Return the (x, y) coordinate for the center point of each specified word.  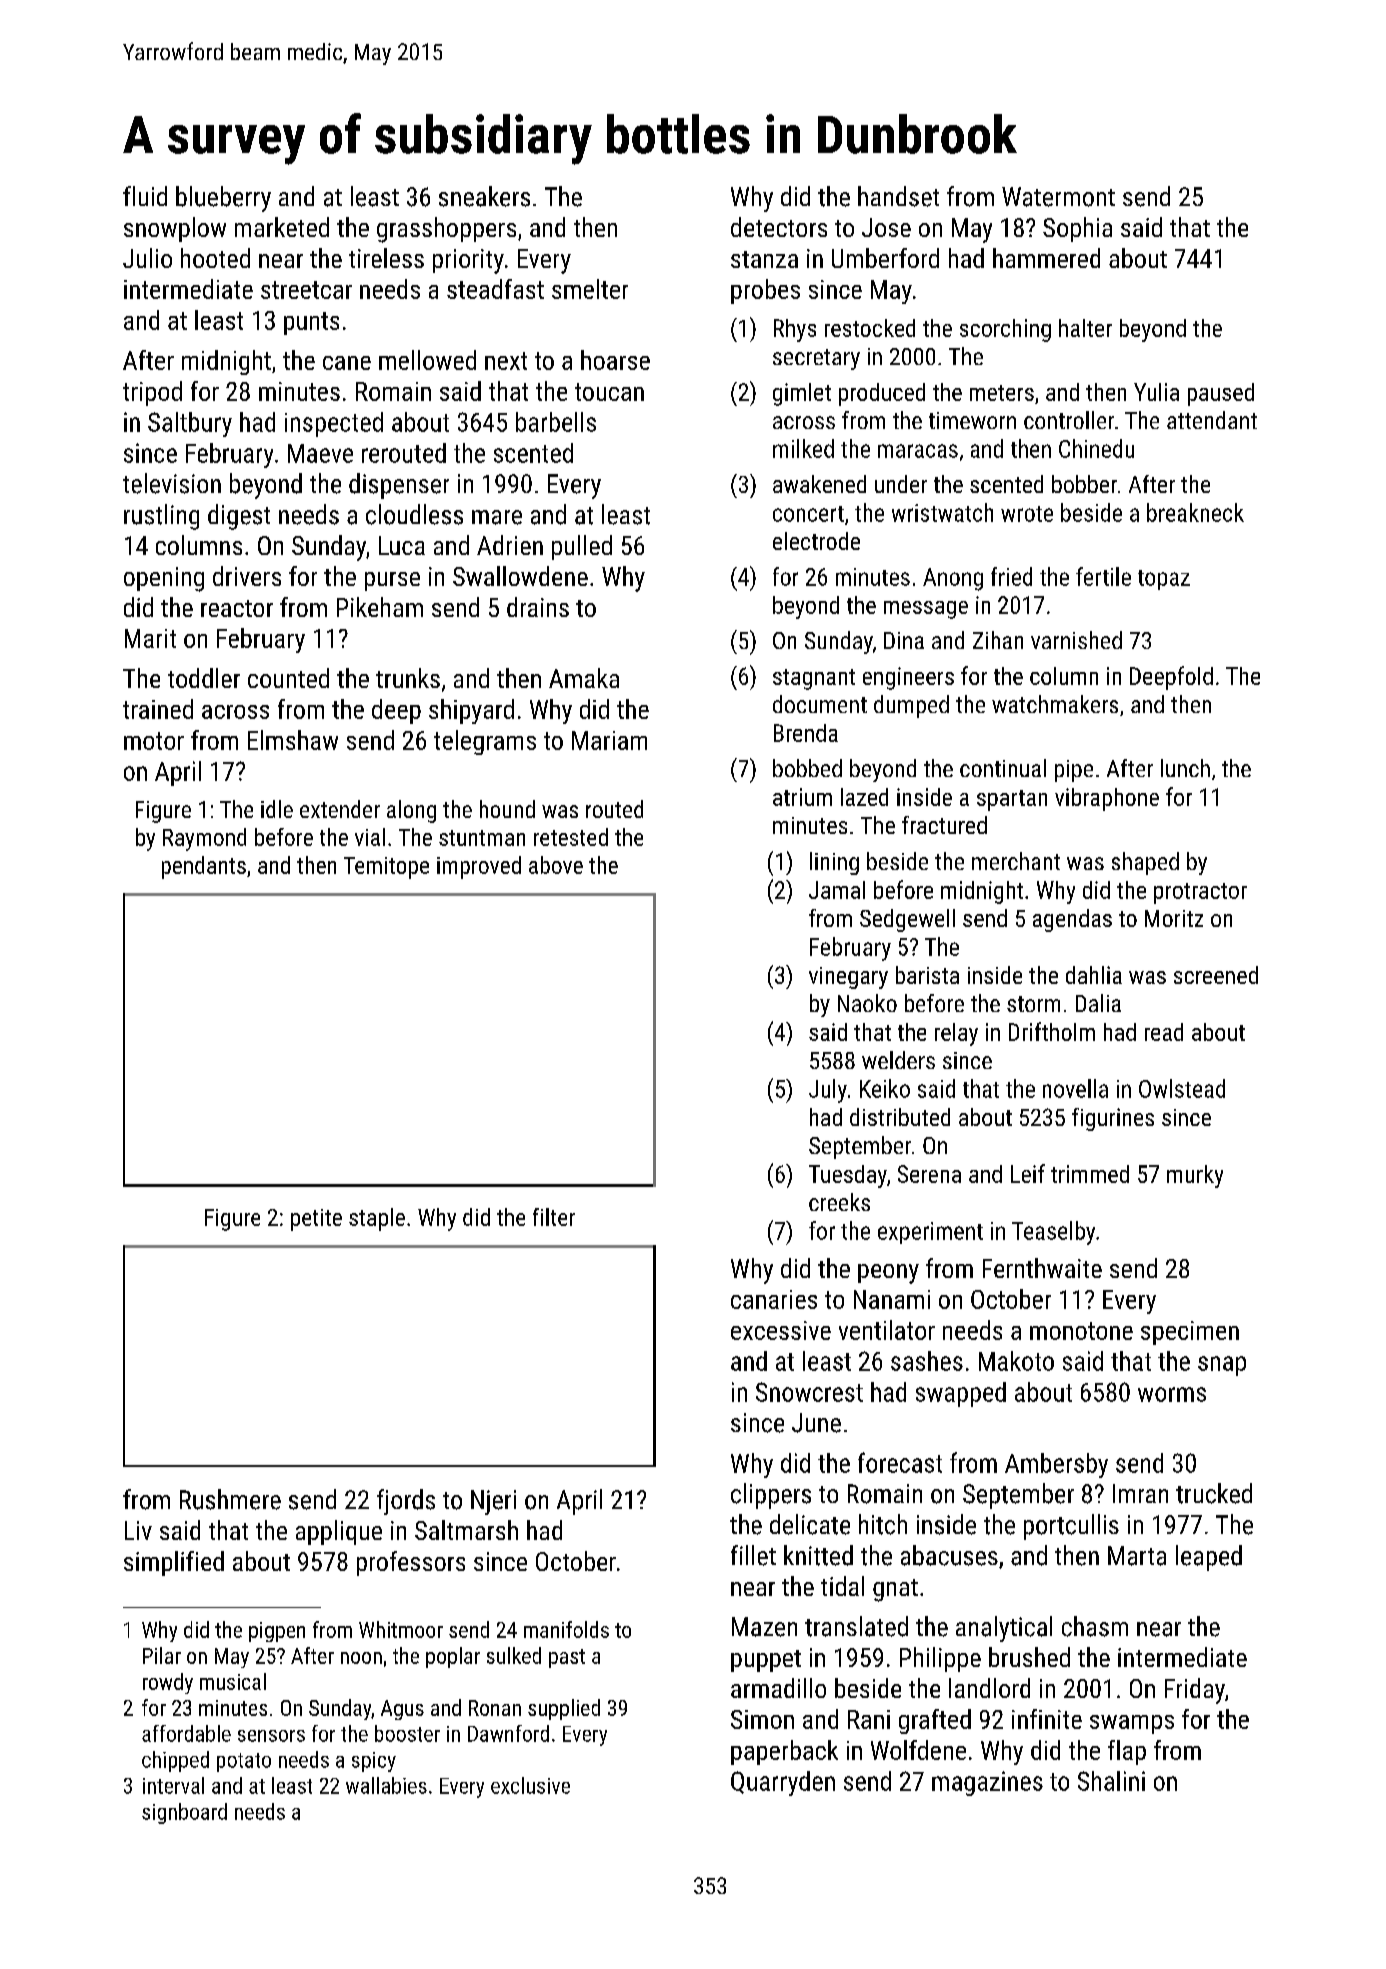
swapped (961, 1394)
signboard (184, 1813)
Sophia (1077, 229)
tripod (152, 393)
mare (497, 517)
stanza (764, 259)
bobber (1084, 484)
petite (316, 1220)
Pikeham (380, 607)
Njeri (493, 1502)
